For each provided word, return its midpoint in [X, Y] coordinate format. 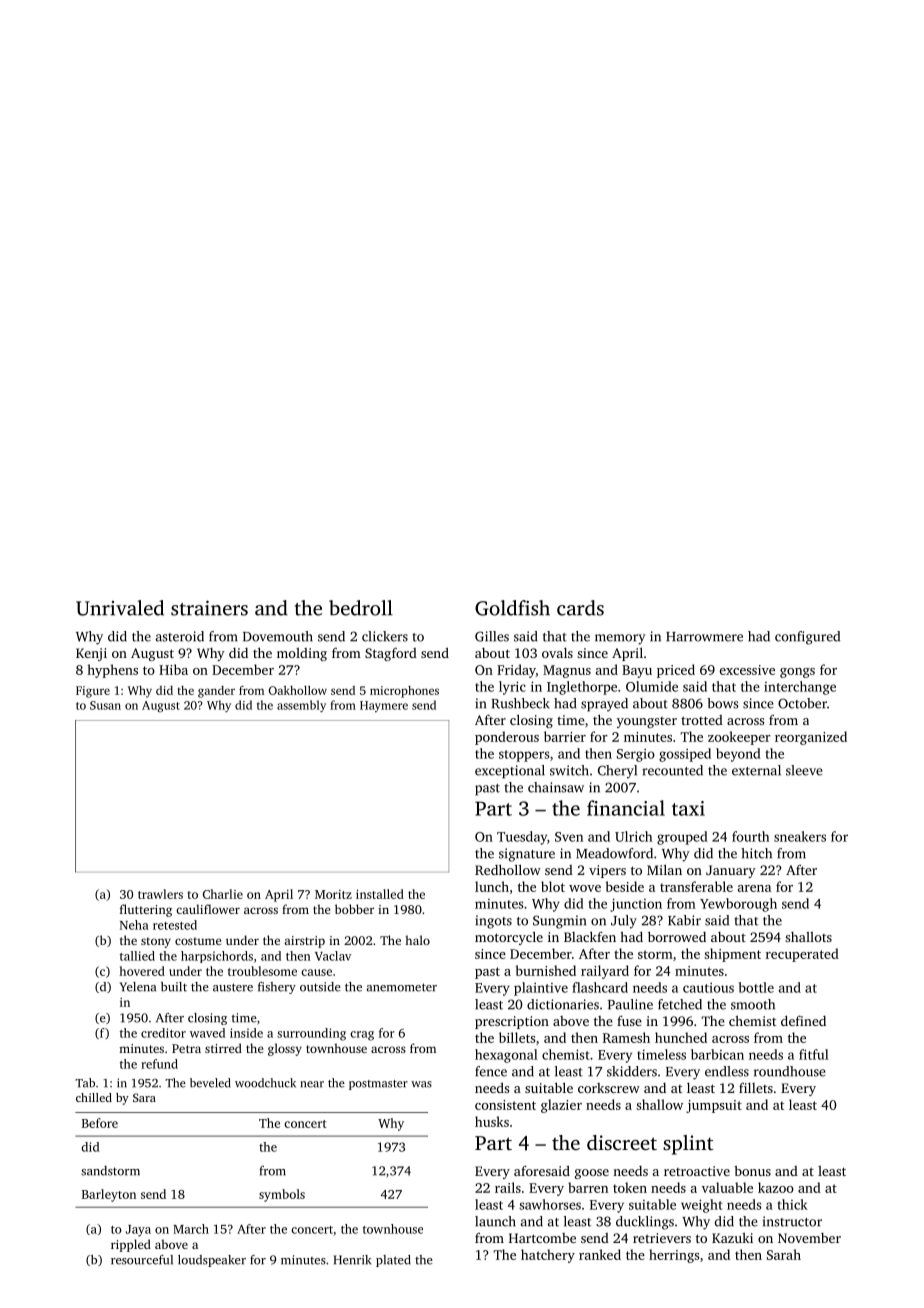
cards [580, 608]
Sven [569, 837]
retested [175, 925]
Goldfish [512, 608]
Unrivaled [120, 608]
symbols [282, 1195]
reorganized [811, 738]
